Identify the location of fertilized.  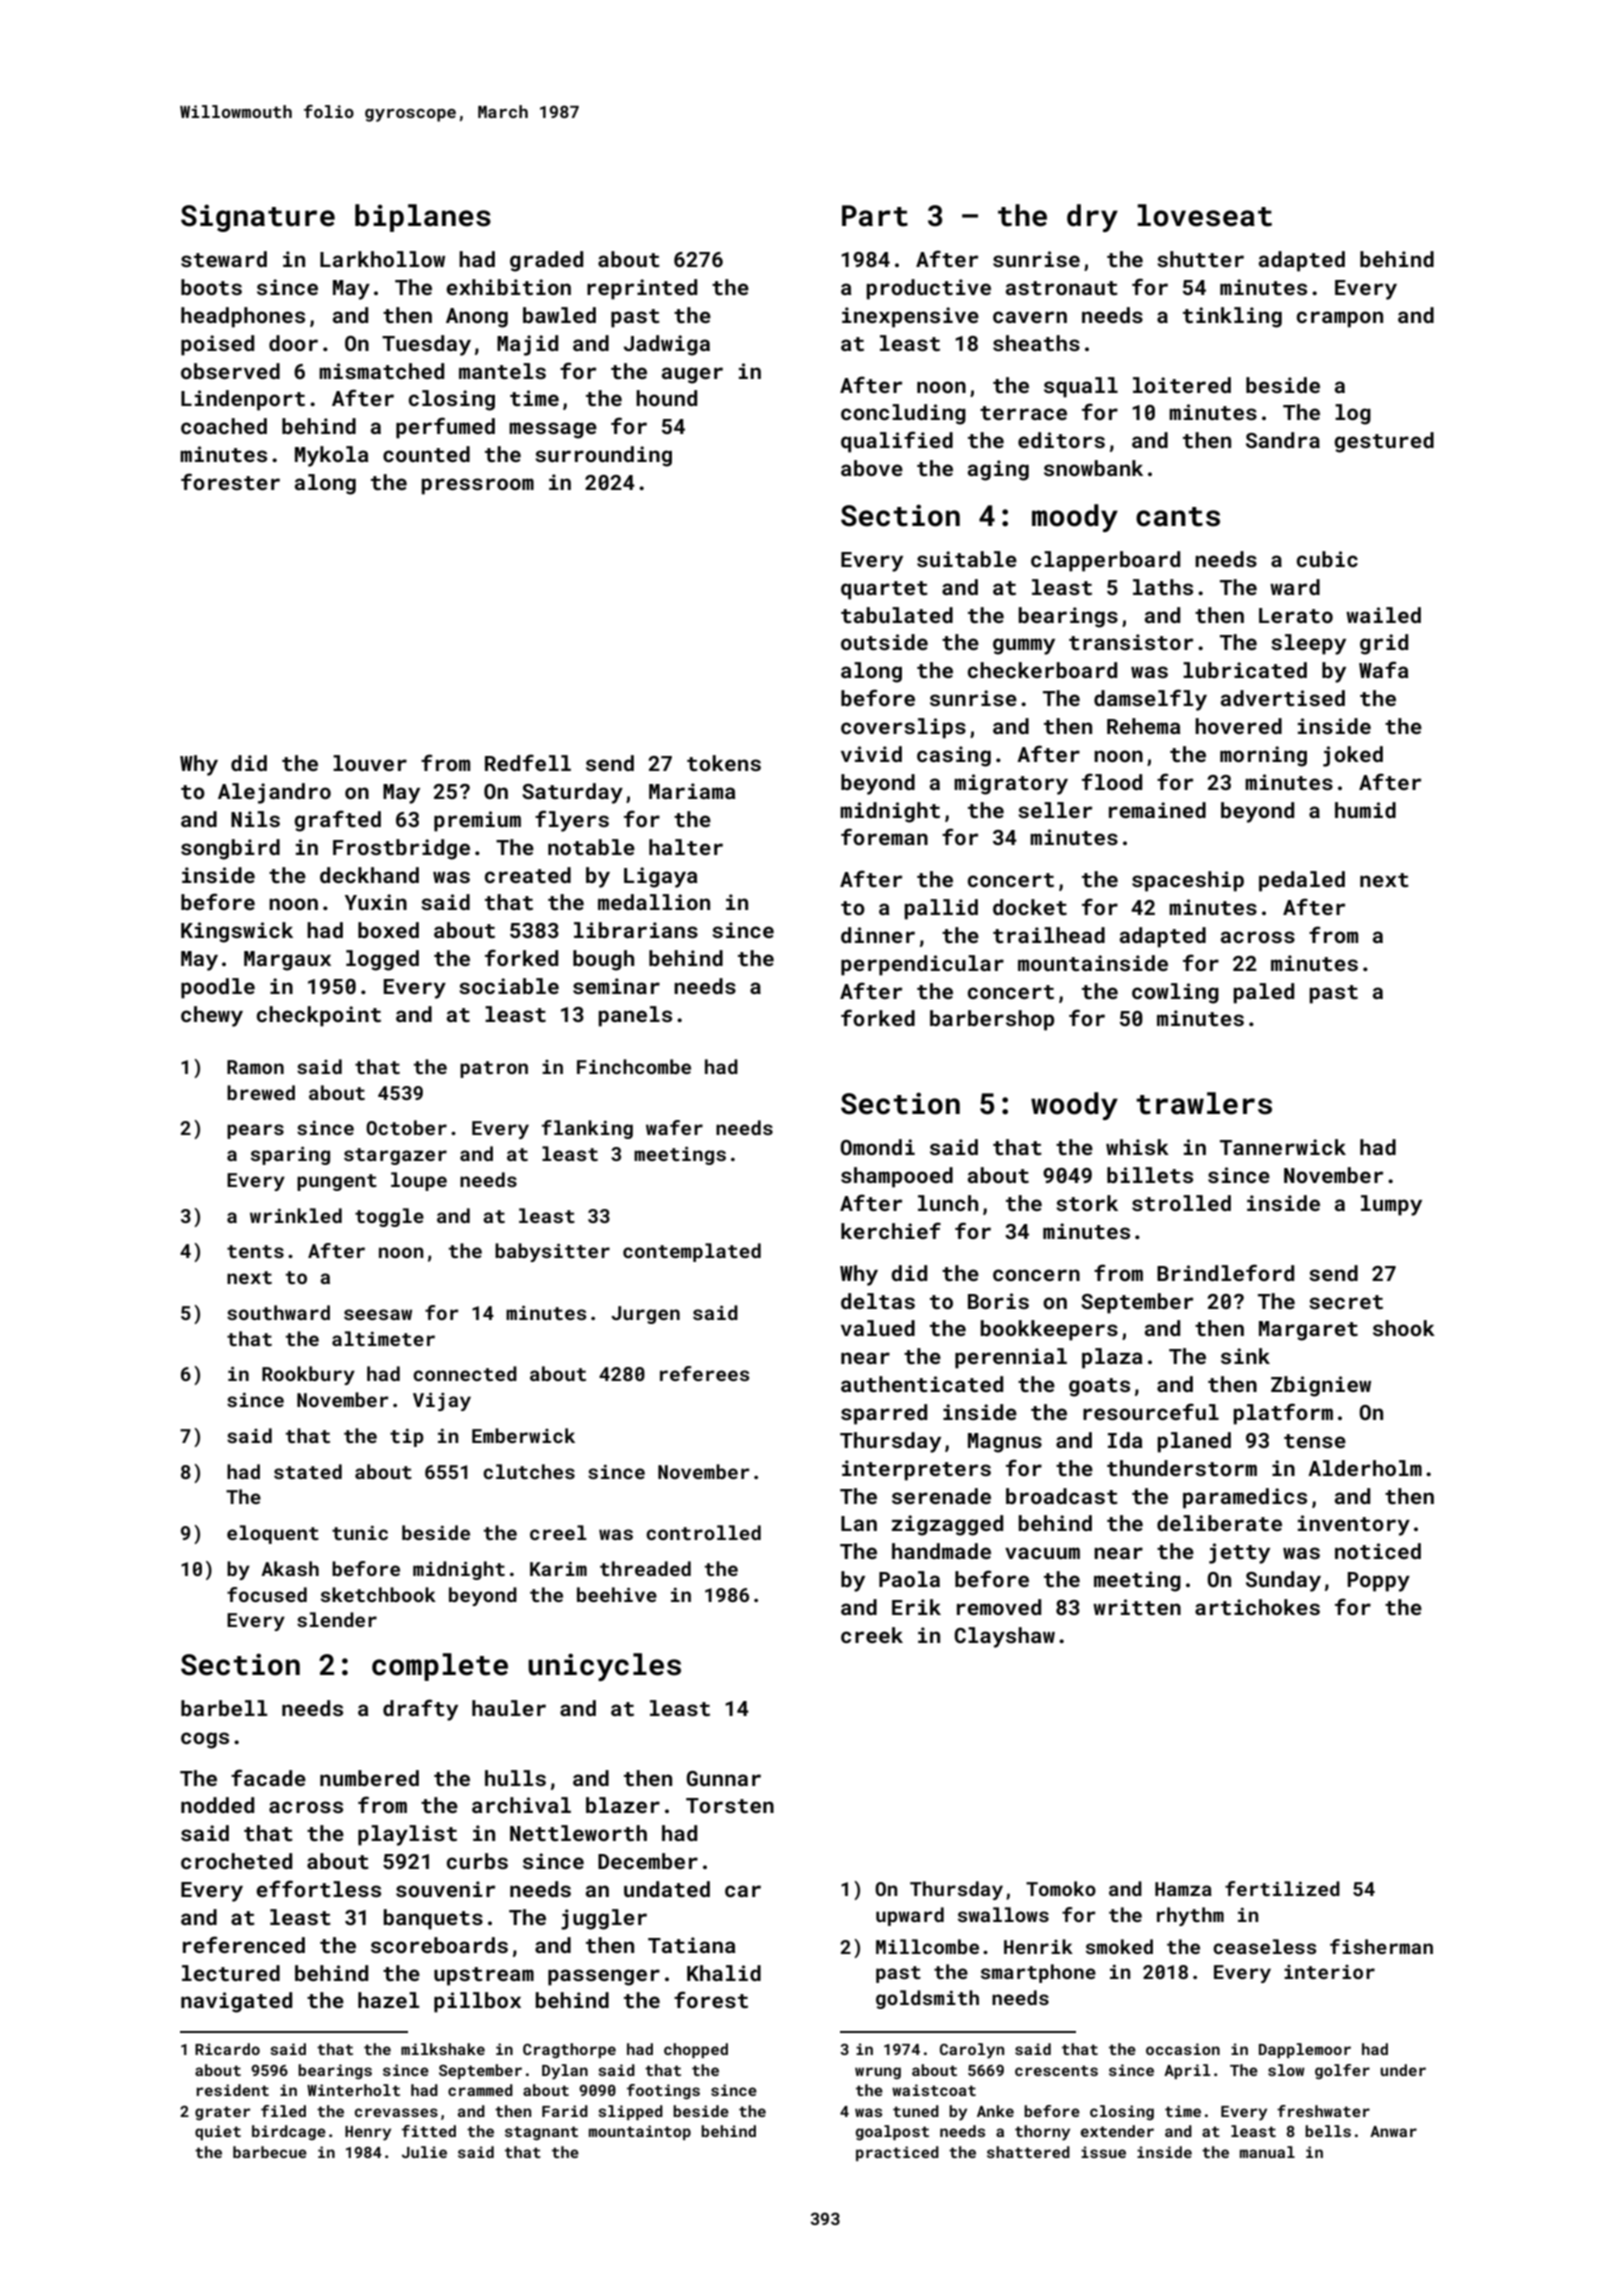
(1282, 1888).
